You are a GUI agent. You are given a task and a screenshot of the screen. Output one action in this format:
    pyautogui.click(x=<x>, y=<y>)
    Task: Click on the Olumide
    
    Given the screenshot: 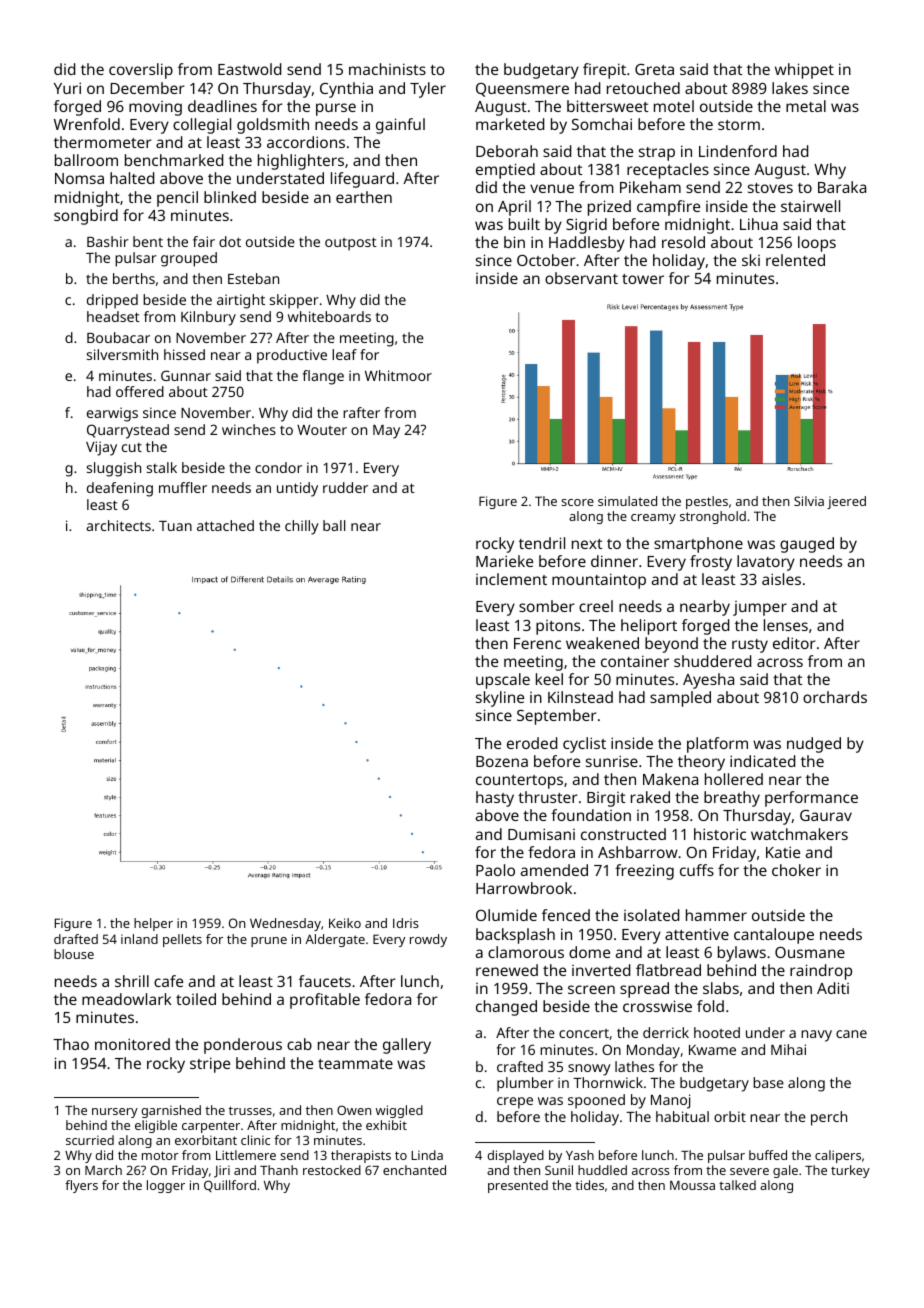 What is the action you would take?
    pyautogui.click(x=506, y=915)
